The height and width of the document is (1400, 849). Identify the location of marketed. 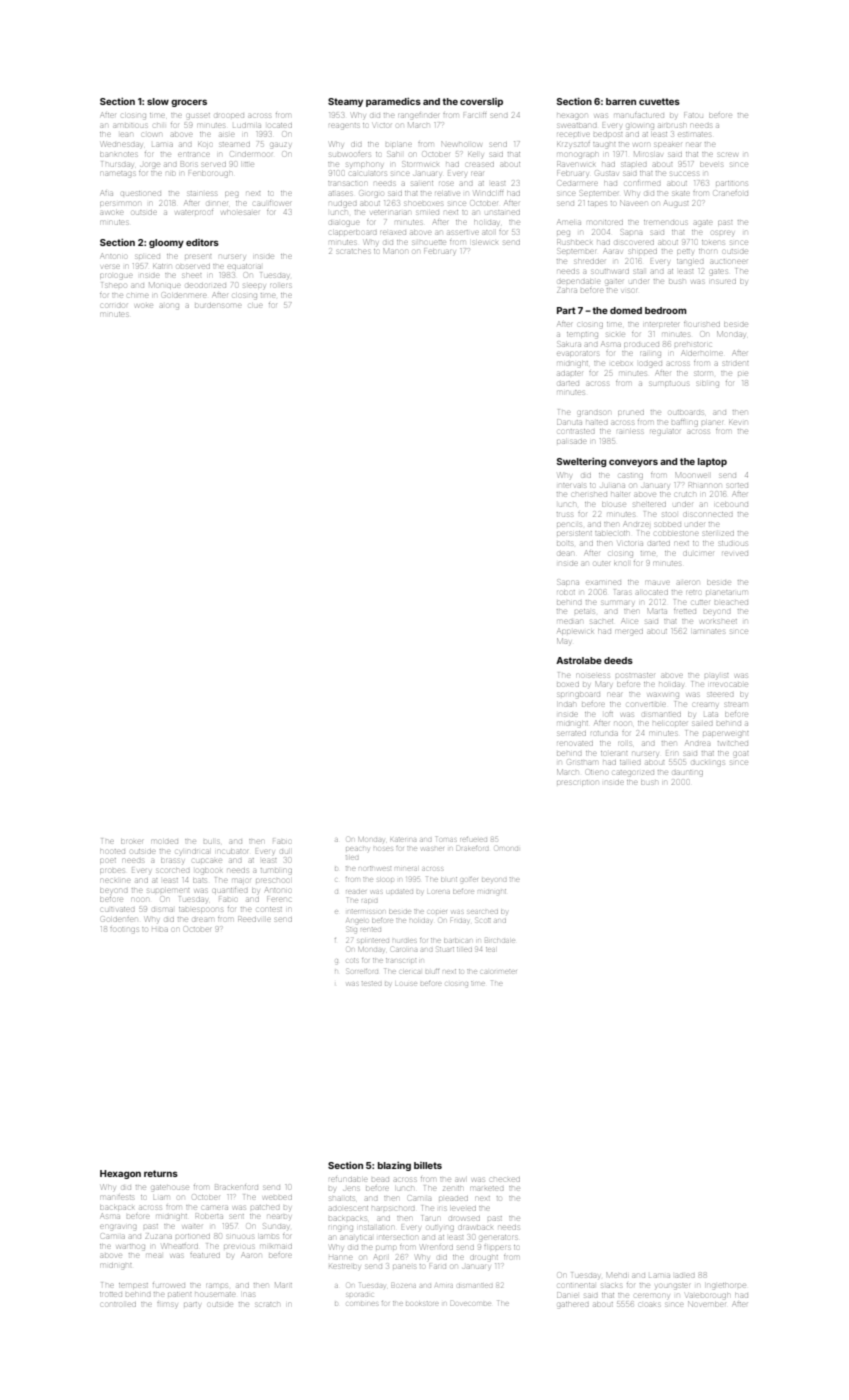
(487, 1188).
